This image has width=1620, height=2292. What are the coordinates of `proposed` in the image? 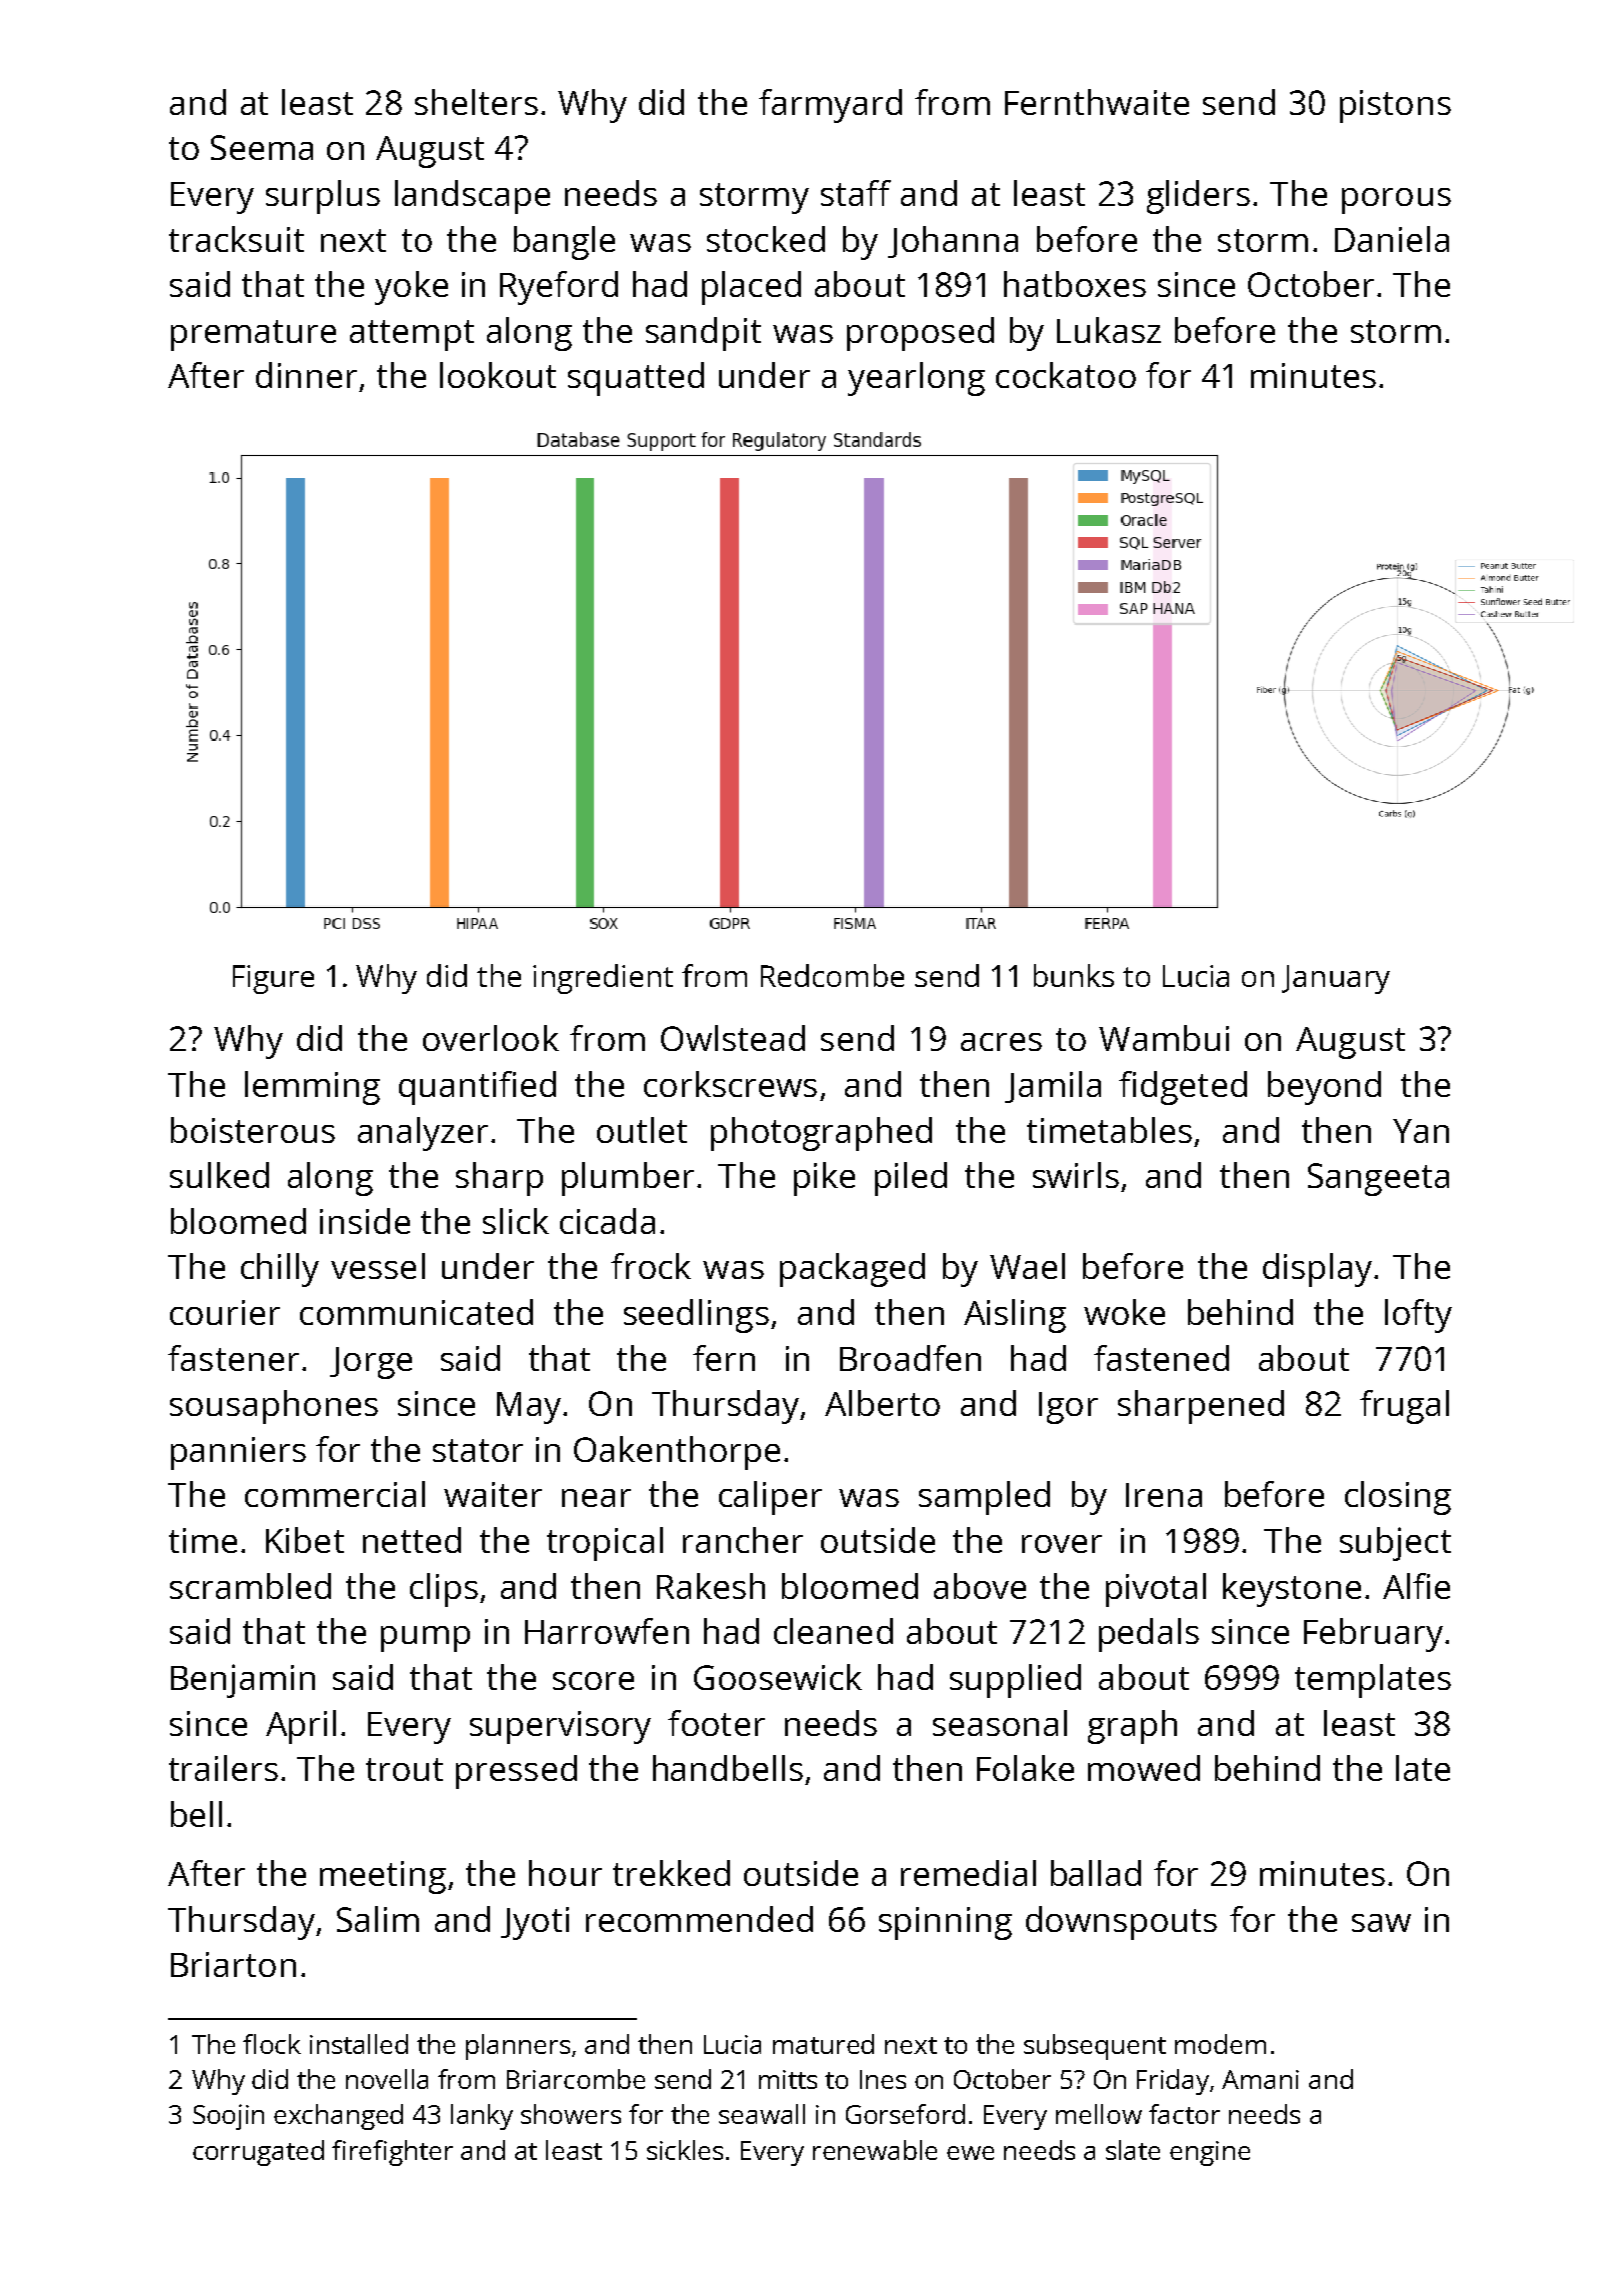 It's located at (920, 334).
